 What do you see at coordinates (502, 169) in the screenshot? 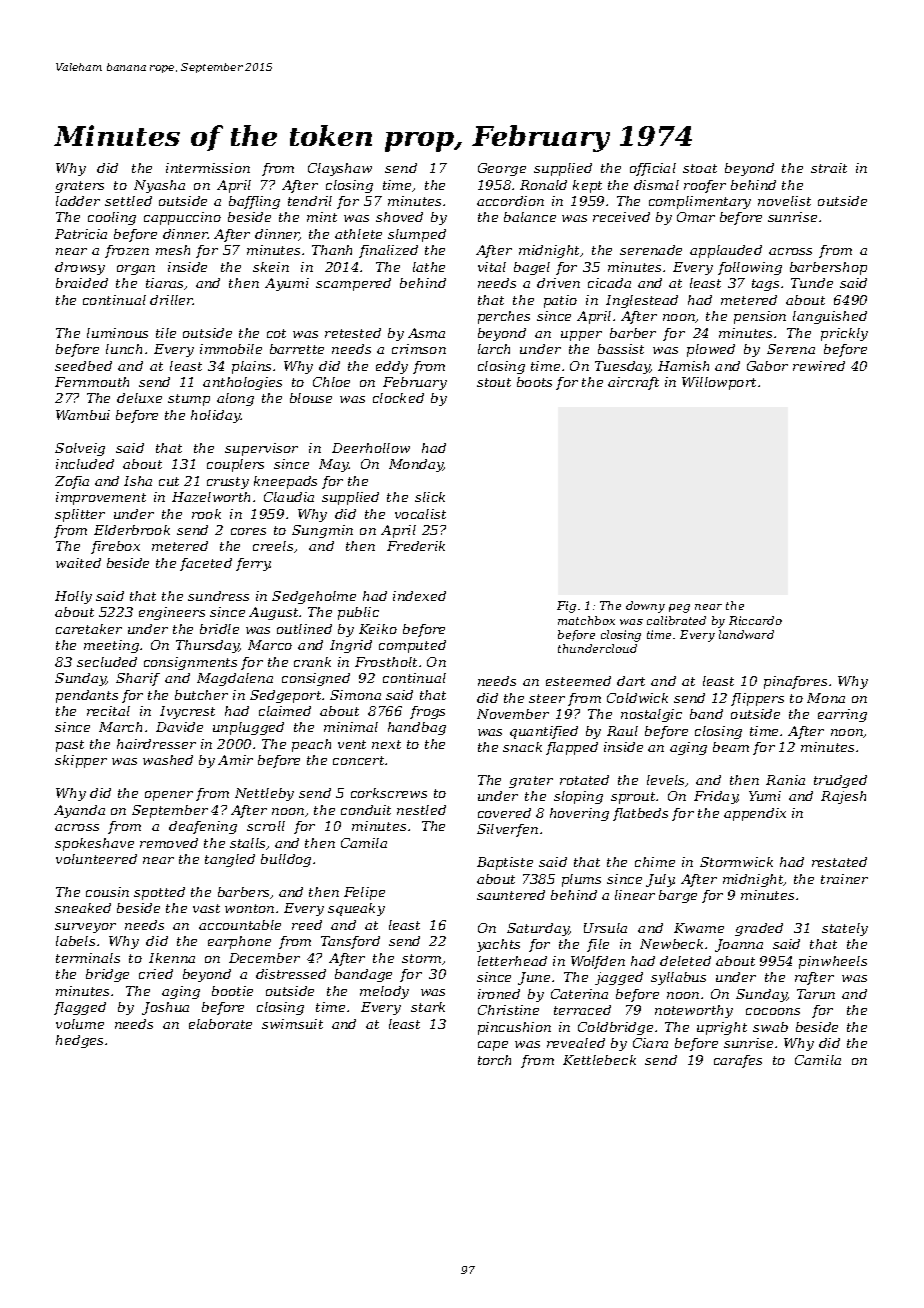
I see `George` at bounding box center [502, 169].
